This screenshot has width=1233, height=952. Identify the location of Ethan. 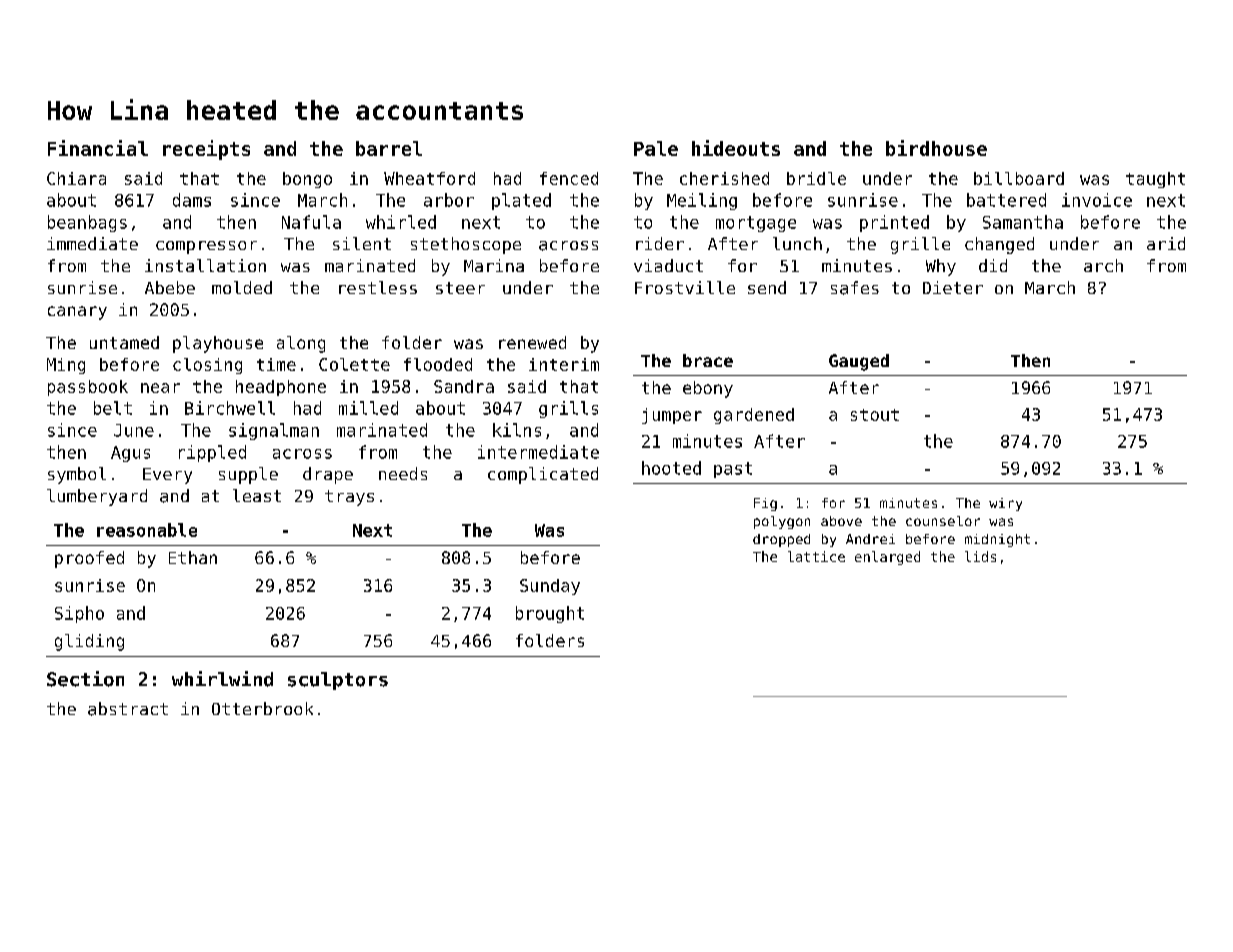
(193, 557).
